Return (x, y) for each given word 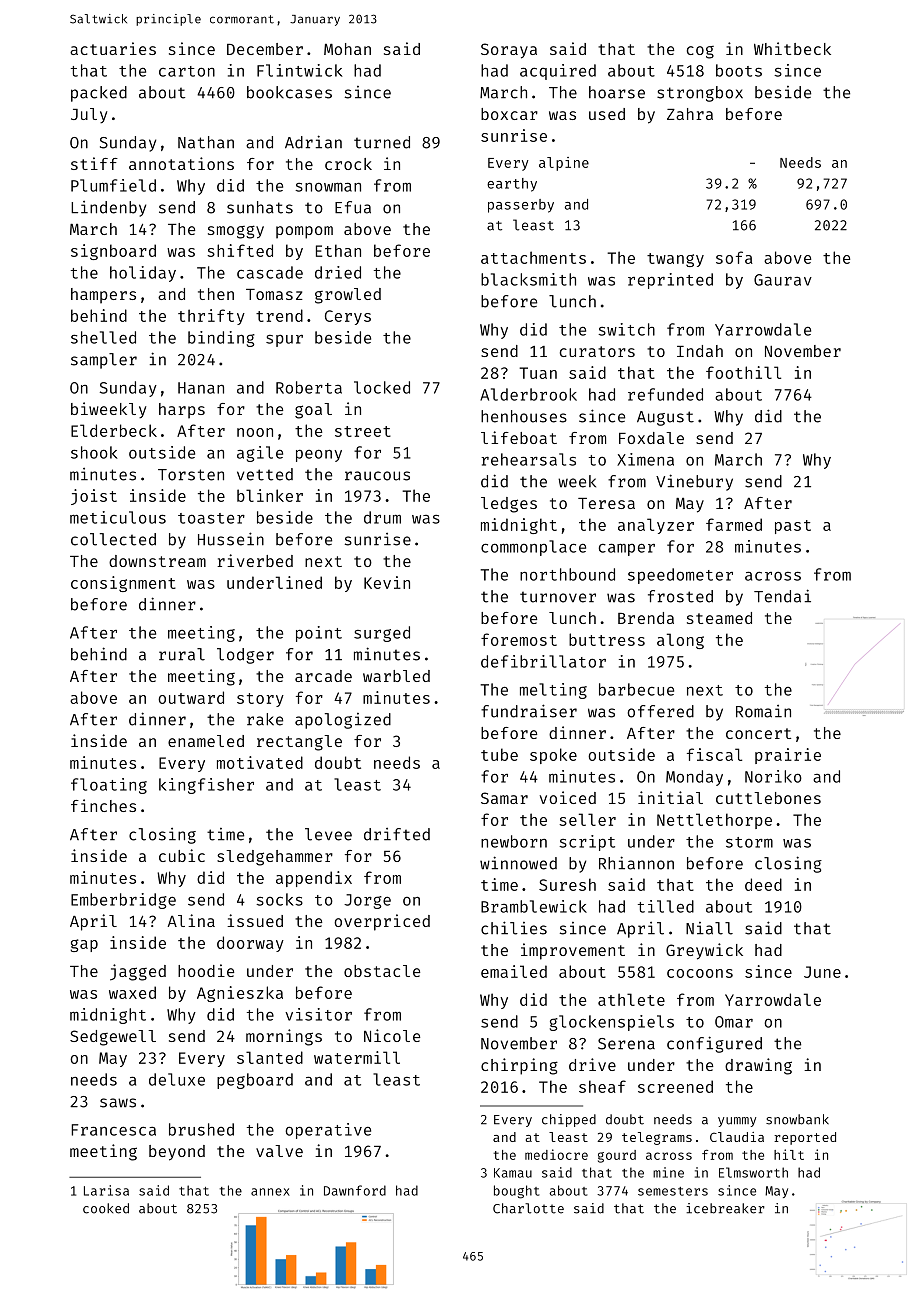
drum (382, 517)
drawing (758, 1066)
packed (99, 94)
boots (739, 70)
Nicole (392, 1035)
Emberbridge (123, 901)
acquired (558, 72)
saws (118, 1103)
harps (182, 411)
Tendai (782, 596)
